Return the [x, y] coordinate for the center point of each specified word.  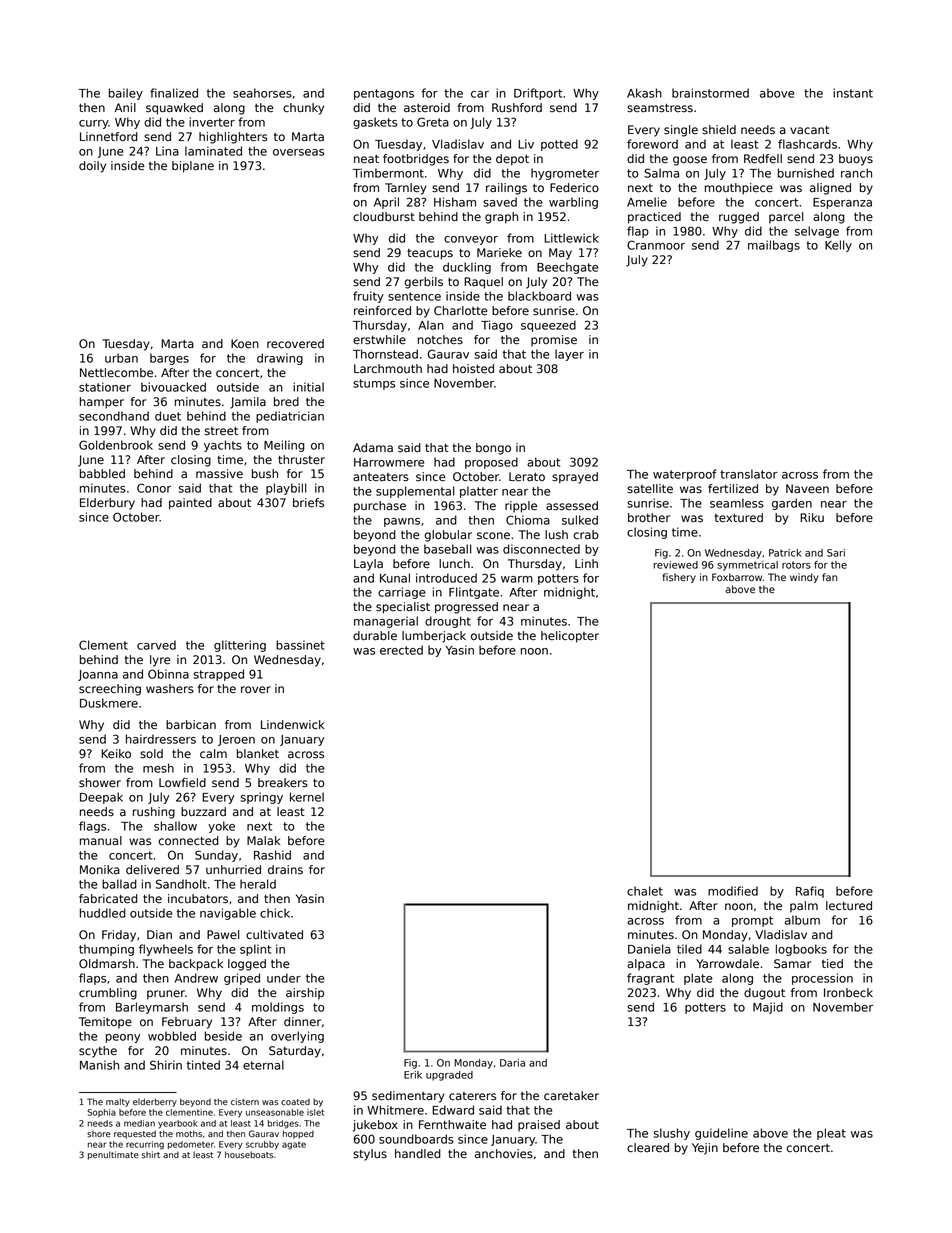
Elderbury [107, 504]
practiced [654, 218]
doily [92, 167]
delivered [152, 870]
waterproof [685, 475]
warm [517, 579]
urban [121, 358]
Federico [574, 188]
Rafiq [810, 892]
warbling [573, 203]
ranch [856, 173]
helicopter [570, 637]
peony [123, 1038]
